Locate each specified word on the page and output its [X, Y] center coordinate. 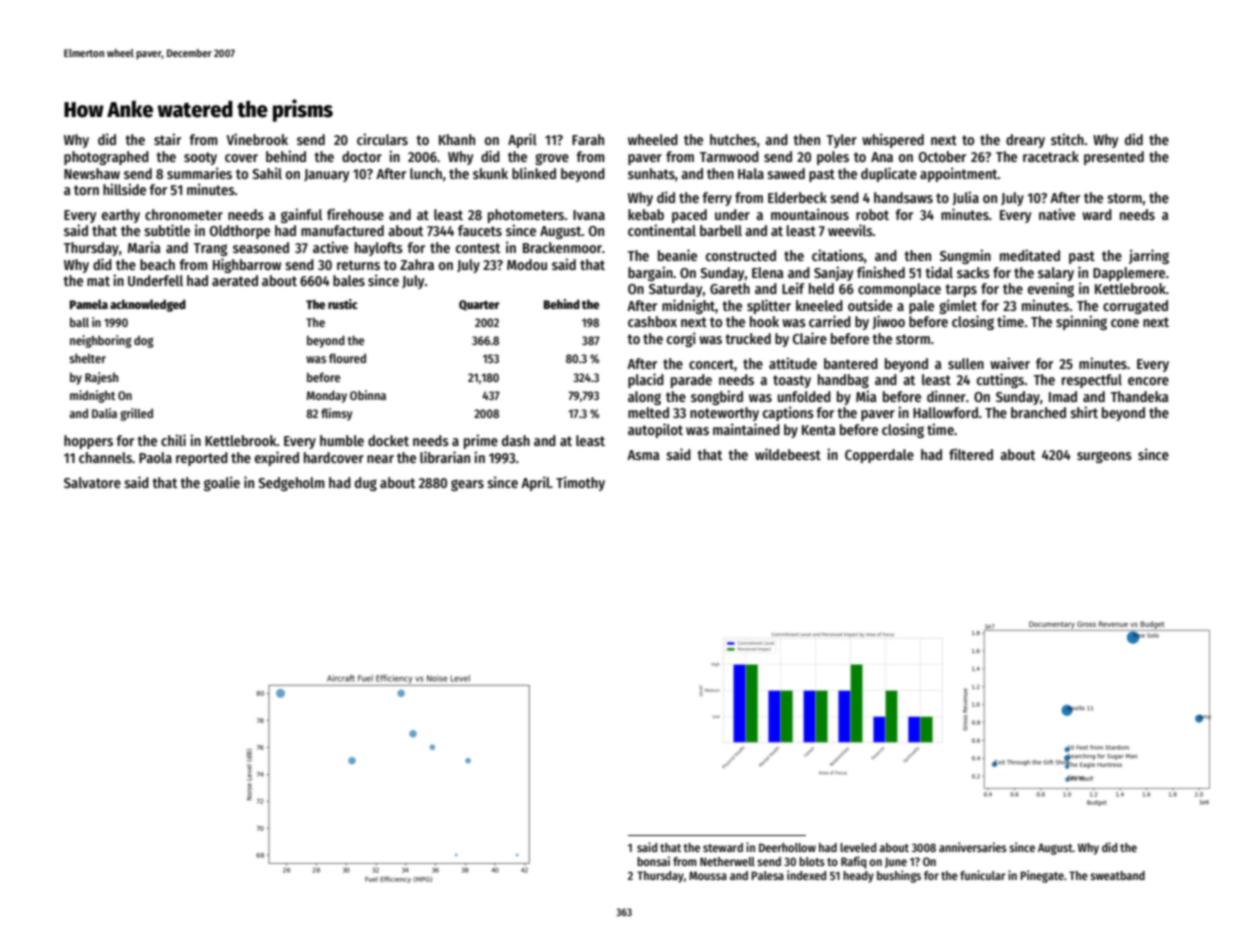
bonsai [653, 861]
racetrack [1051, 156]
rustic [343, 304]
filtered [971, 454]
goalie [222, 483]
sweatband [1117, 875]
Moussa [708, 875]
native [1057, 214]
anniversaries [973, 847]
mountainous [810, 214]
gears [467, 485]
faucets [480, 230]
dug [366, 484]
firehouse [355, 214]
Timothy [580, 483]
